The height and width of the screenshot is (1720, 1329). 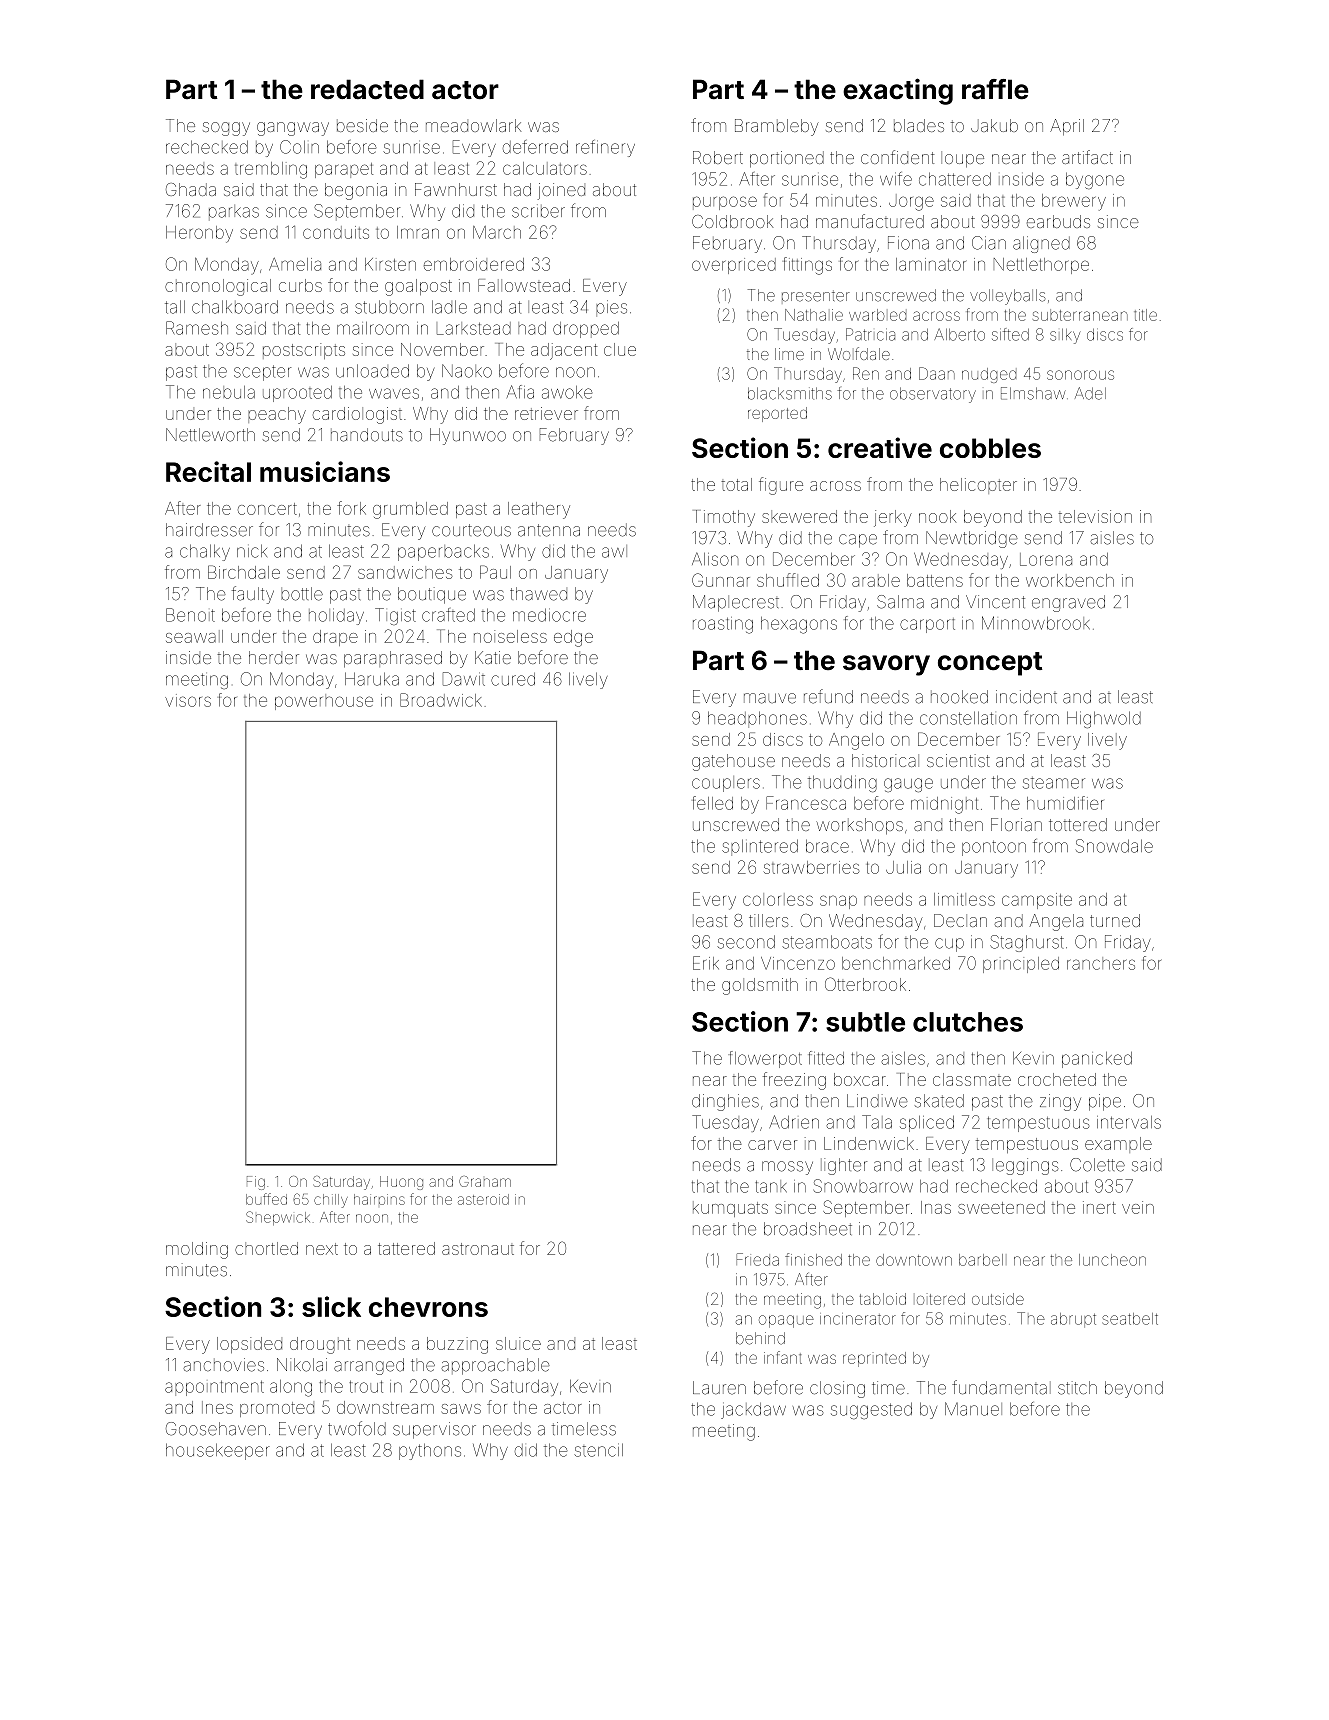 What do you see at coordinates (205, 552) in the screenshot?
I see `chalky` at bounding box center [205, 552].
